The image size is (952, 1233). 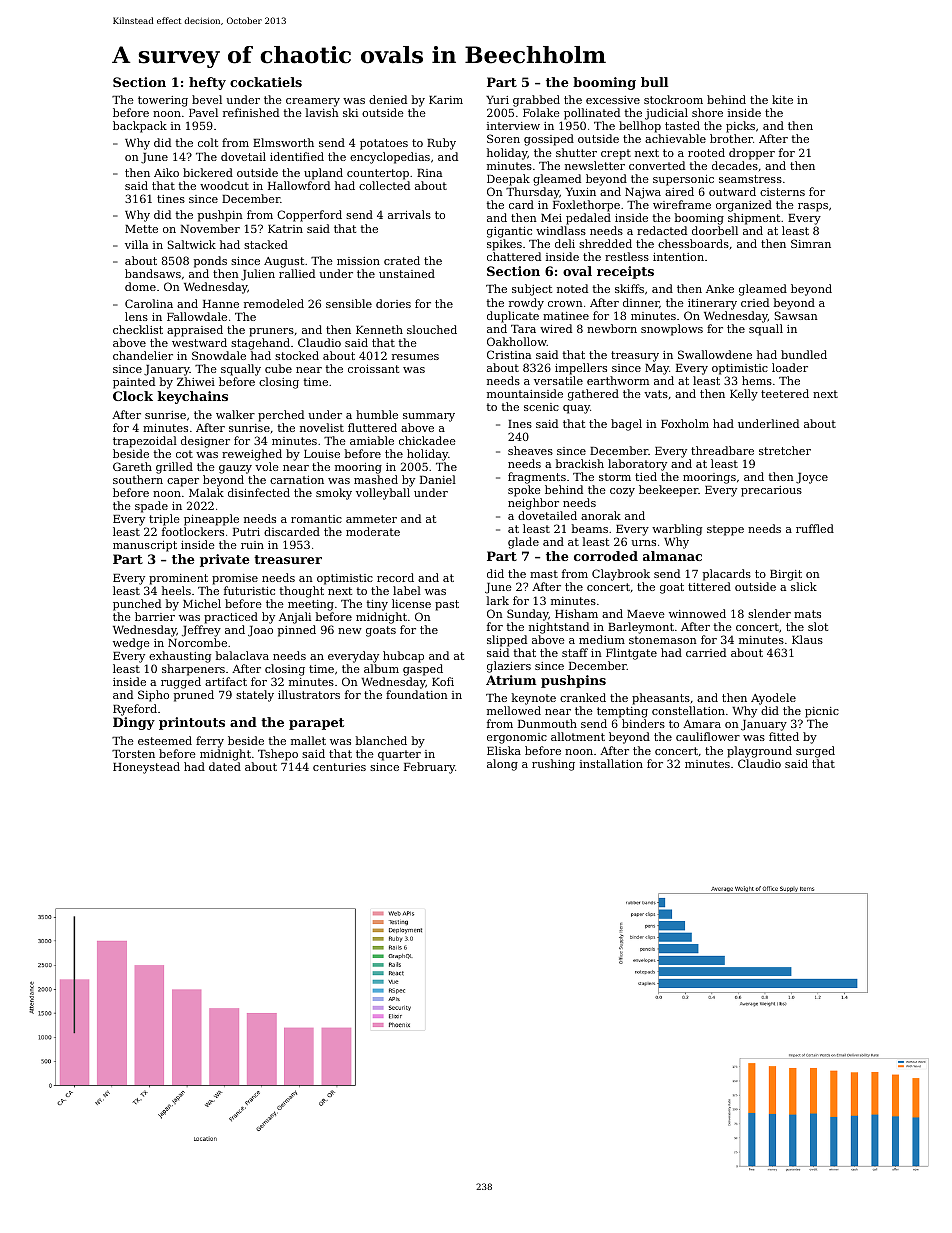 What do you see at coordinates (654, 82) in the screenshot?
I see `bull` at bounding box center [654, 82].
